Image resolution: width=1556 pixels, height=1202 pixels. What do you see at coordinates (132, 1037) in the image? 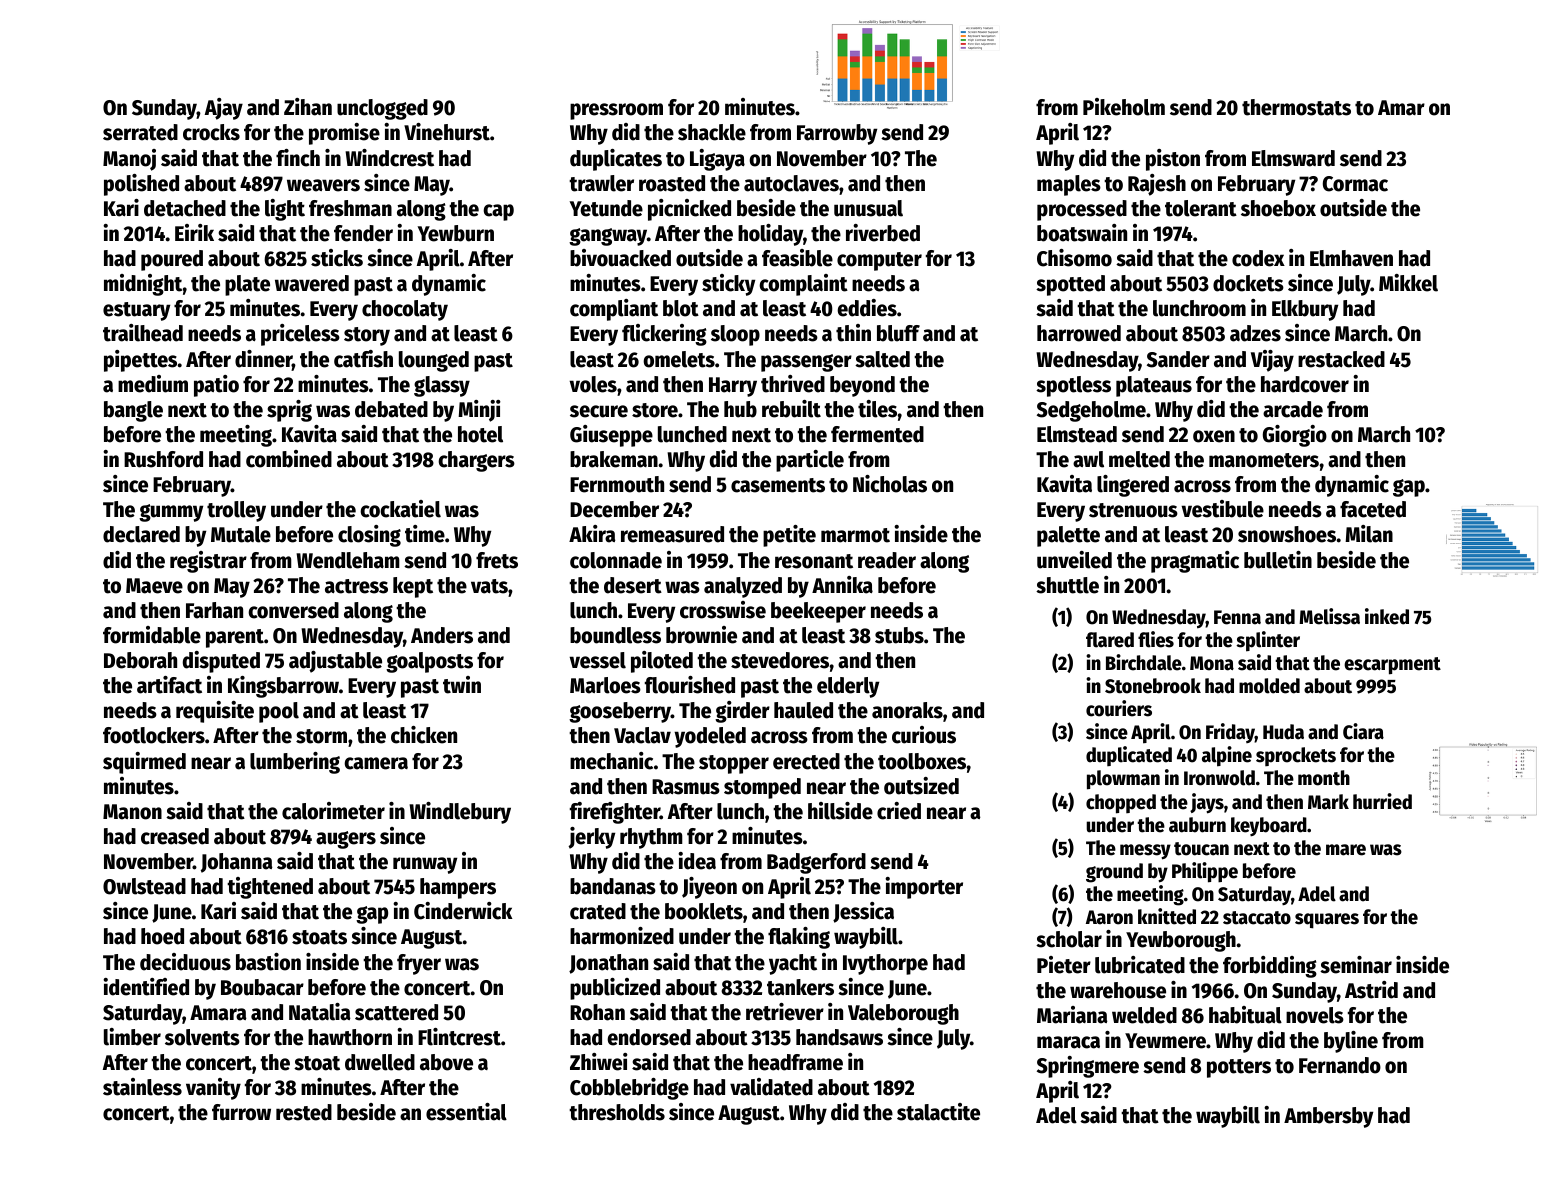
I see `limber` at bounding box center [132, 1037].
